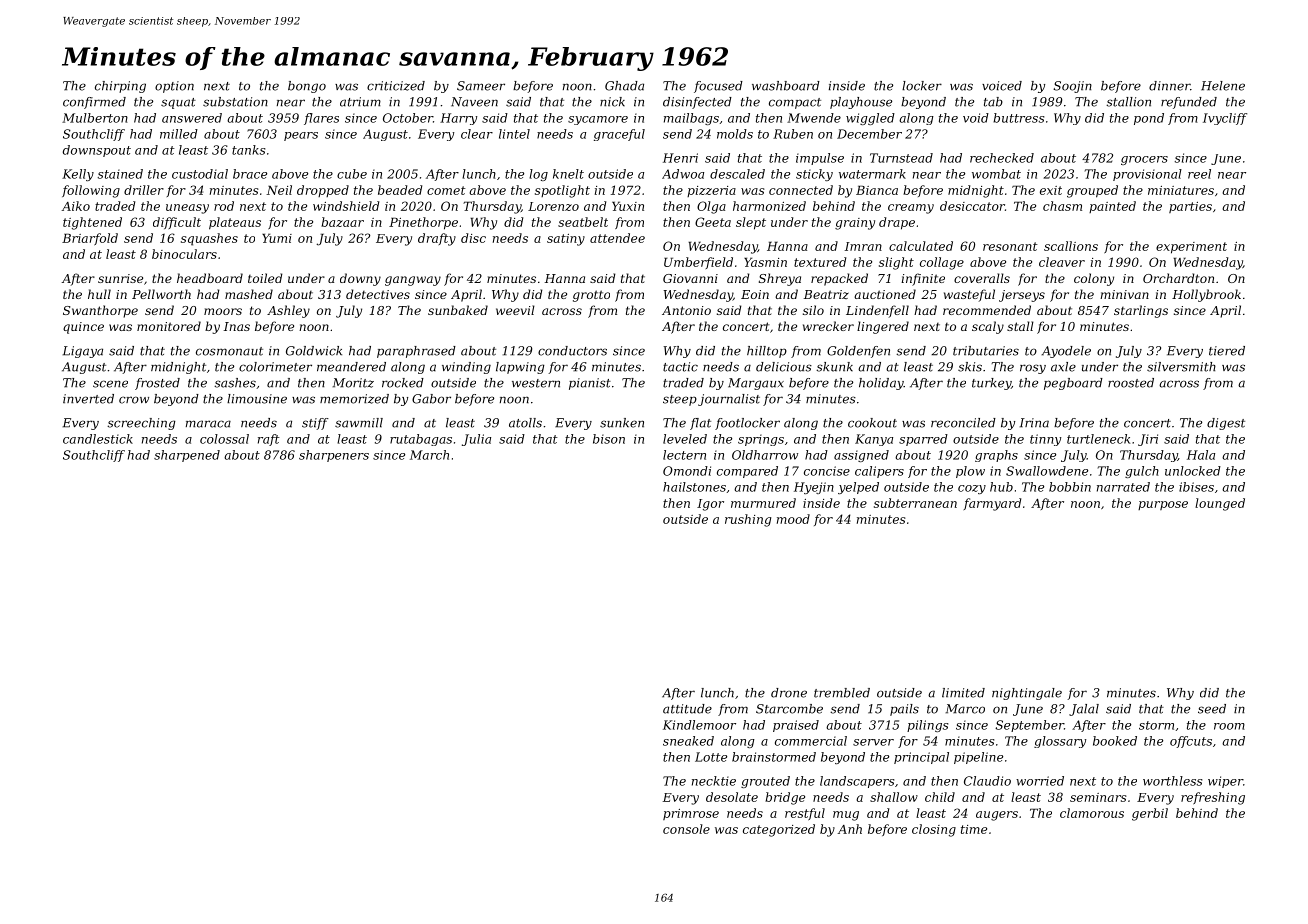 This screenshot has width=1308, height=924. I want to click on atrium, so click(360, 102).
